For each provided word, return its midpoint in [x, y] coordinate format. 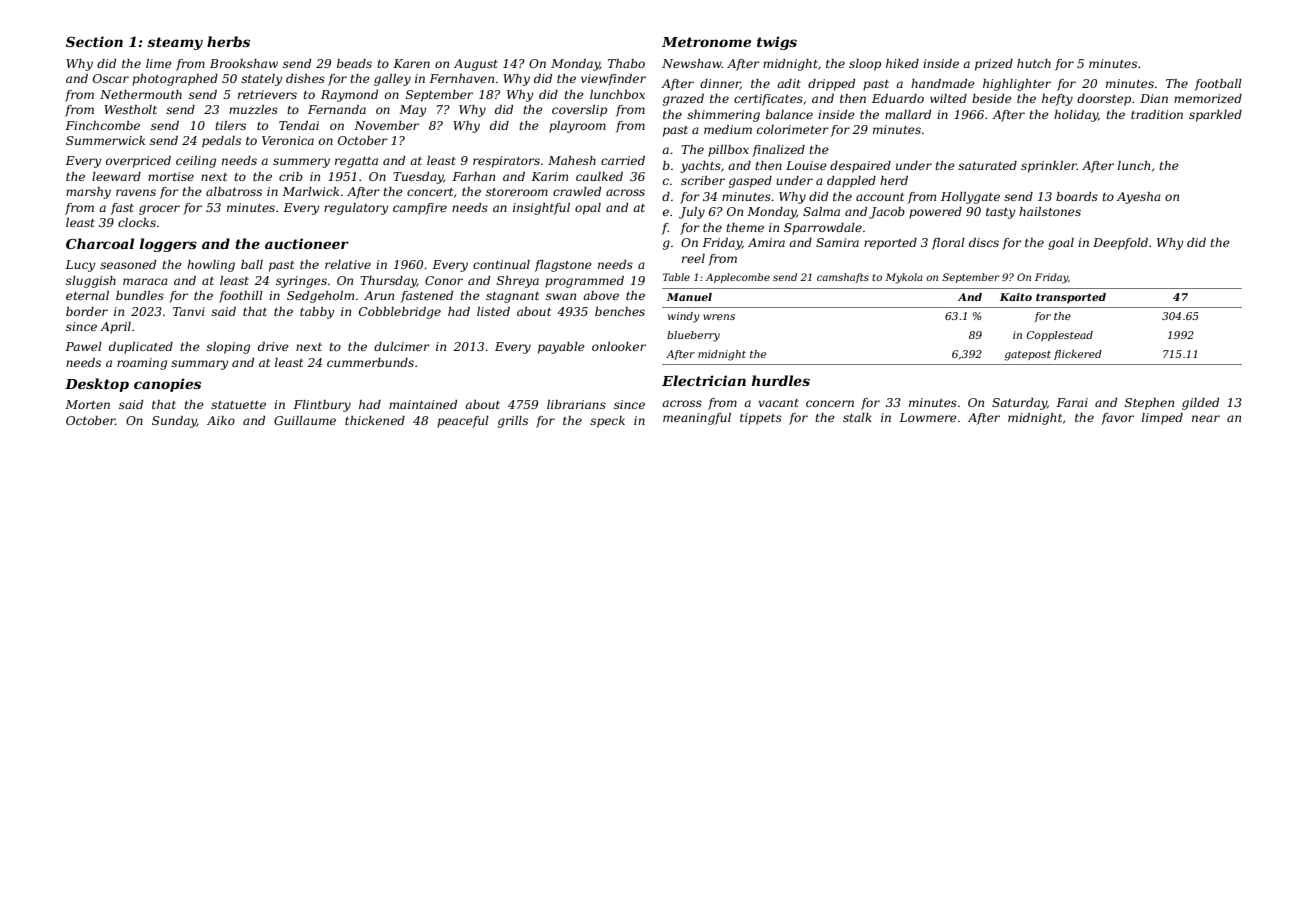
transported [1071, 298]
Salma [821, 211]
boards [1077, 196]
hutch [1034, 63]
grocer [159, 210]
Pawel [83, 346]
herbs [228, 41]
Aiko [221, 420]
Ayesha [1139, 198]
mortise [171, 176]
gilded [1200, 404]
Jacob [887, 213]
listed [493, 311]
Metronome [706, 42]
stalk [857, 417]
